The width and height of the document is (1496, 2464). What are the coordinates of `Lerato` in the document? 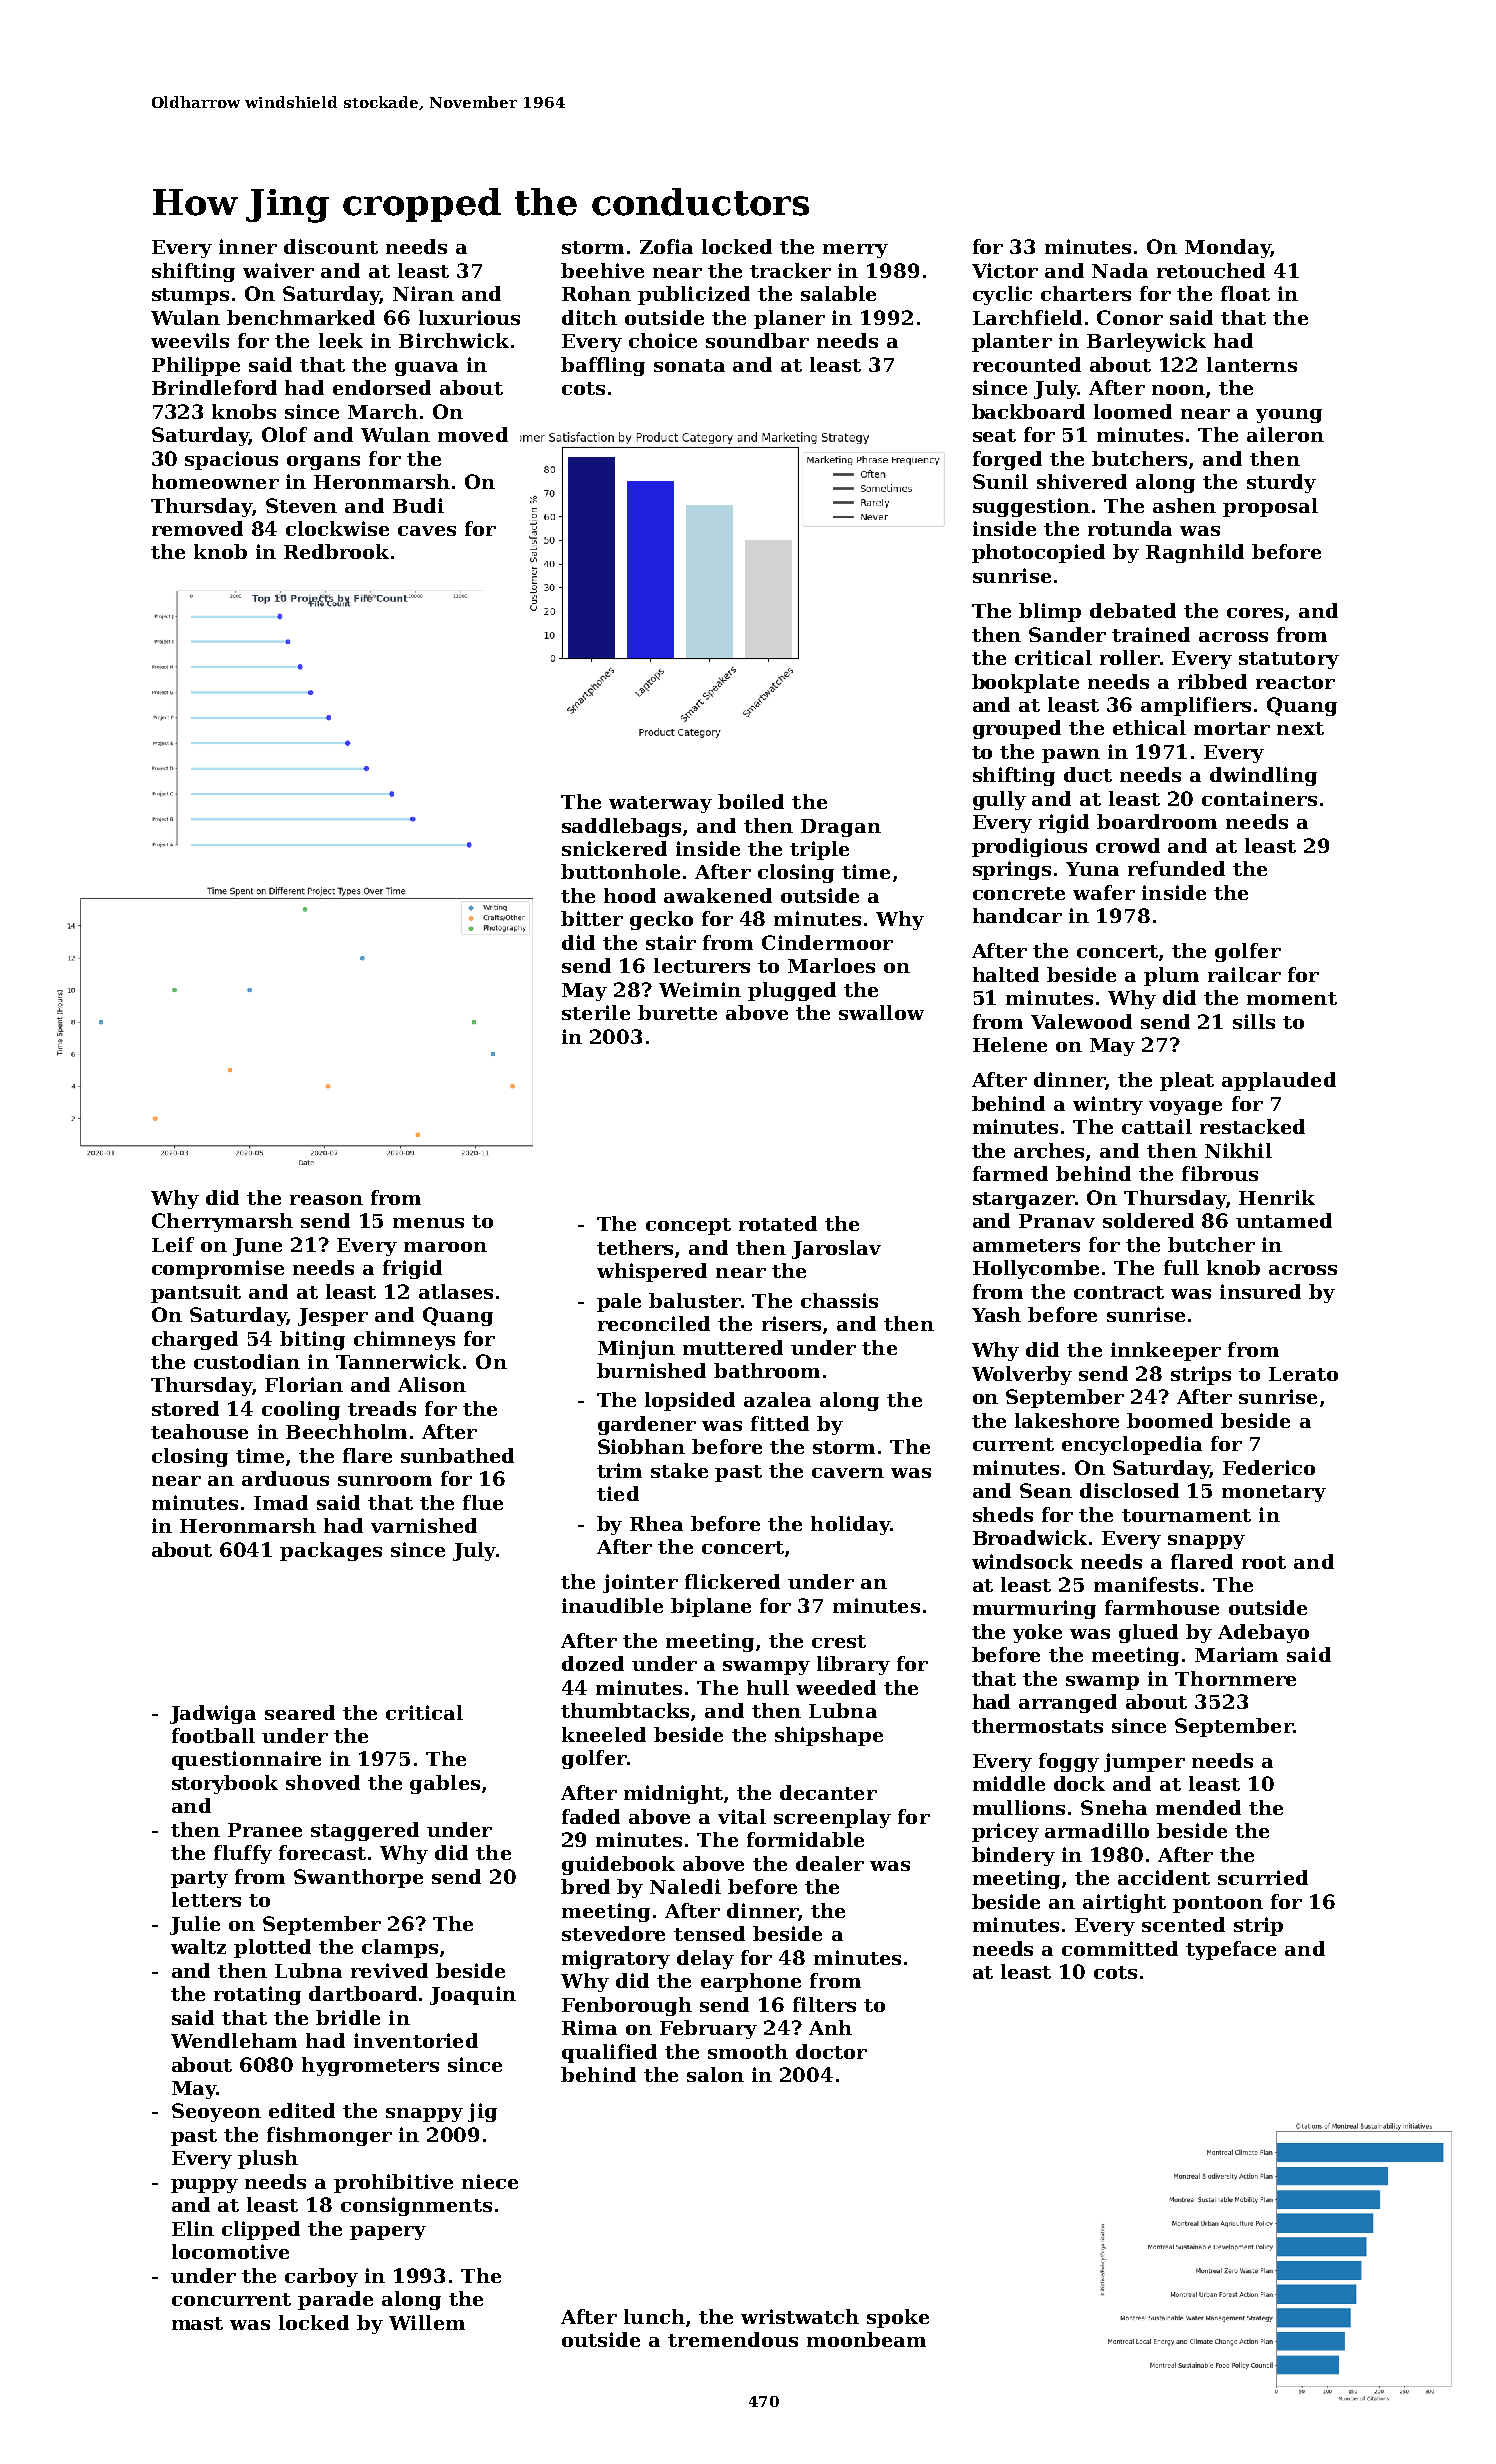 It's located at (1303, 1374).
